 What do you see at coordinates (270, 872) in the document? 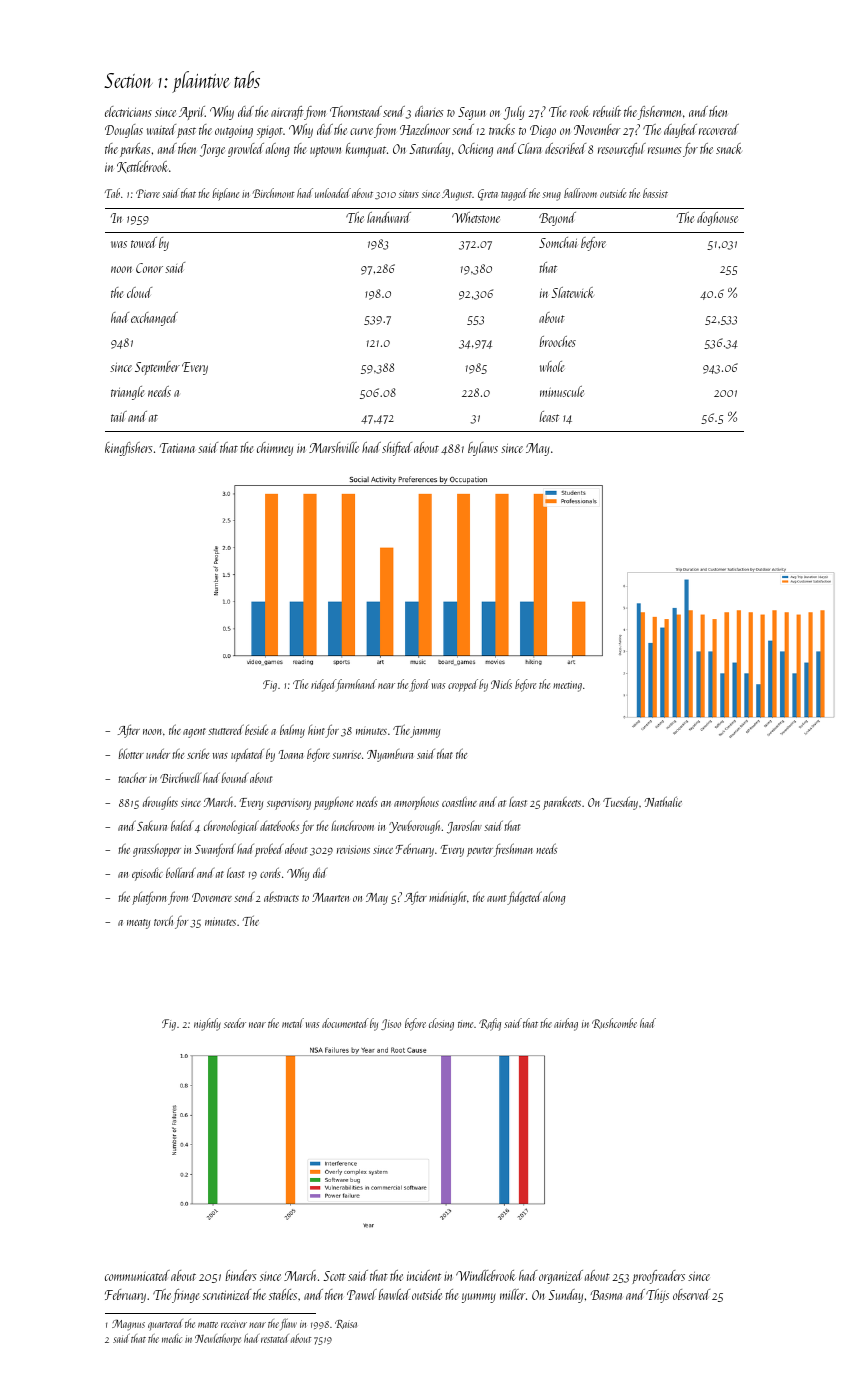
I see `cords` at bounding box center [270, 872].
